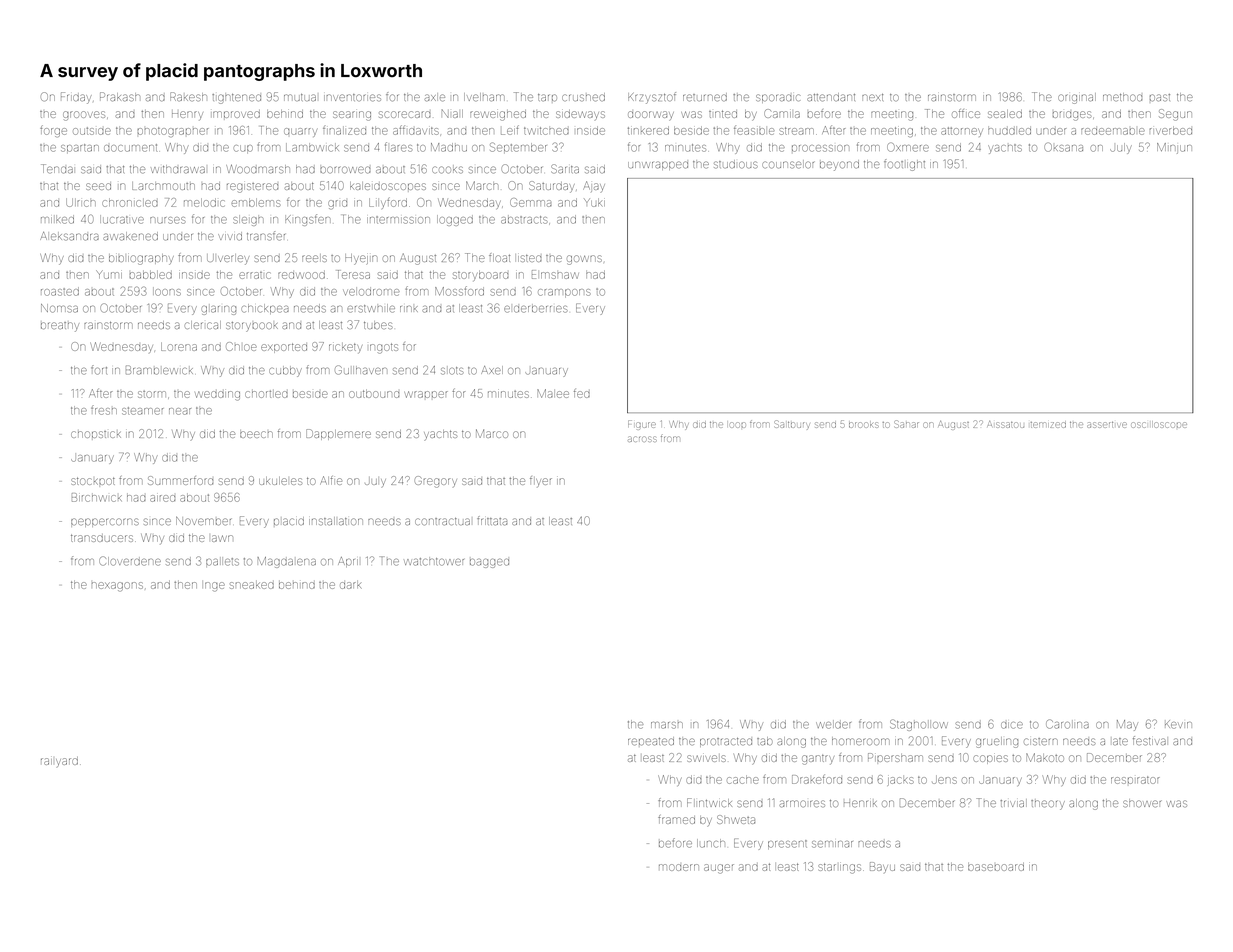 This screenshot has height=952, width=1233. I want to click on dice, so click(1012, 725).
